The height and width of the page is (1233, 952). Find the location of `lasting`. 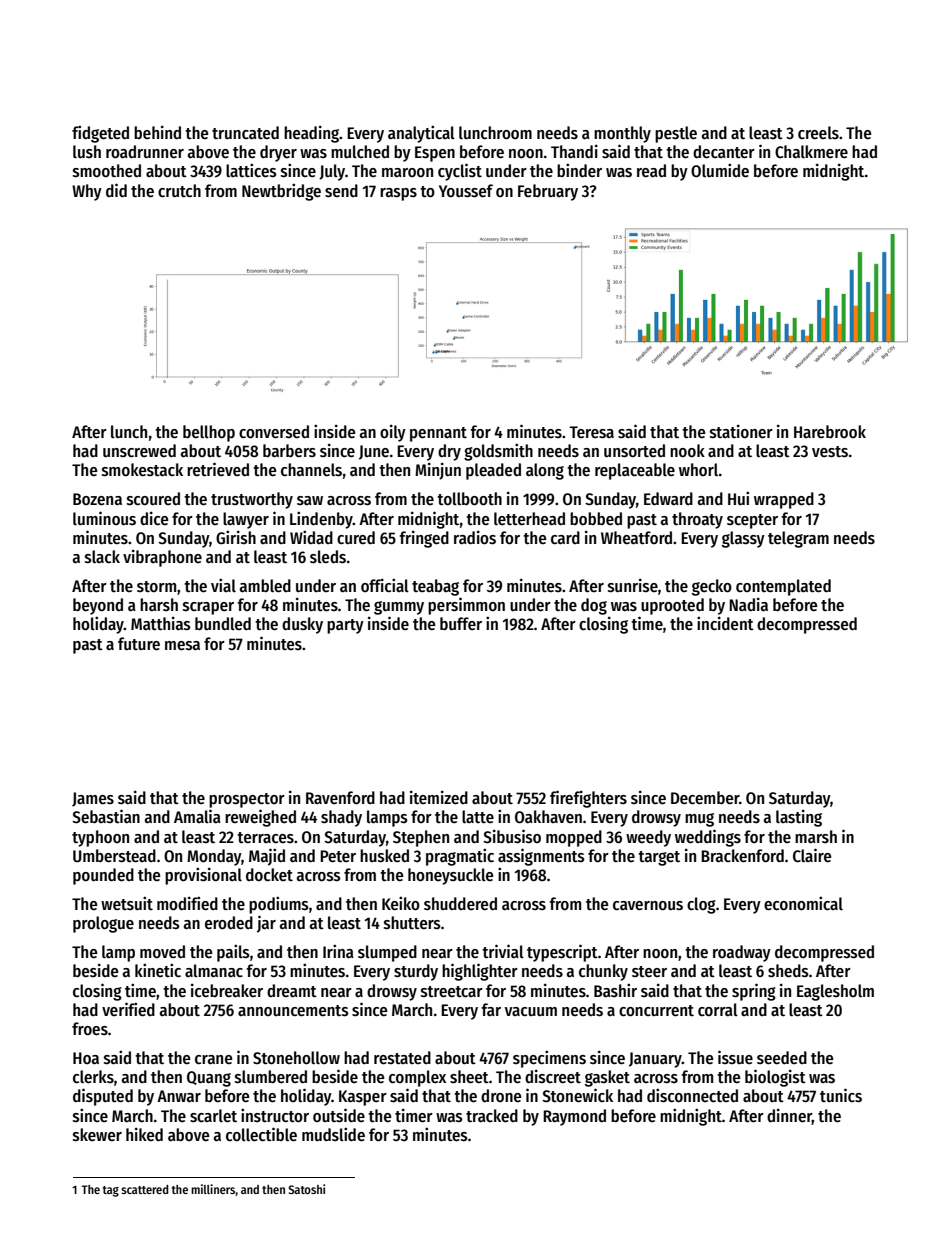

lasting is located at coordinates (799, 818).
